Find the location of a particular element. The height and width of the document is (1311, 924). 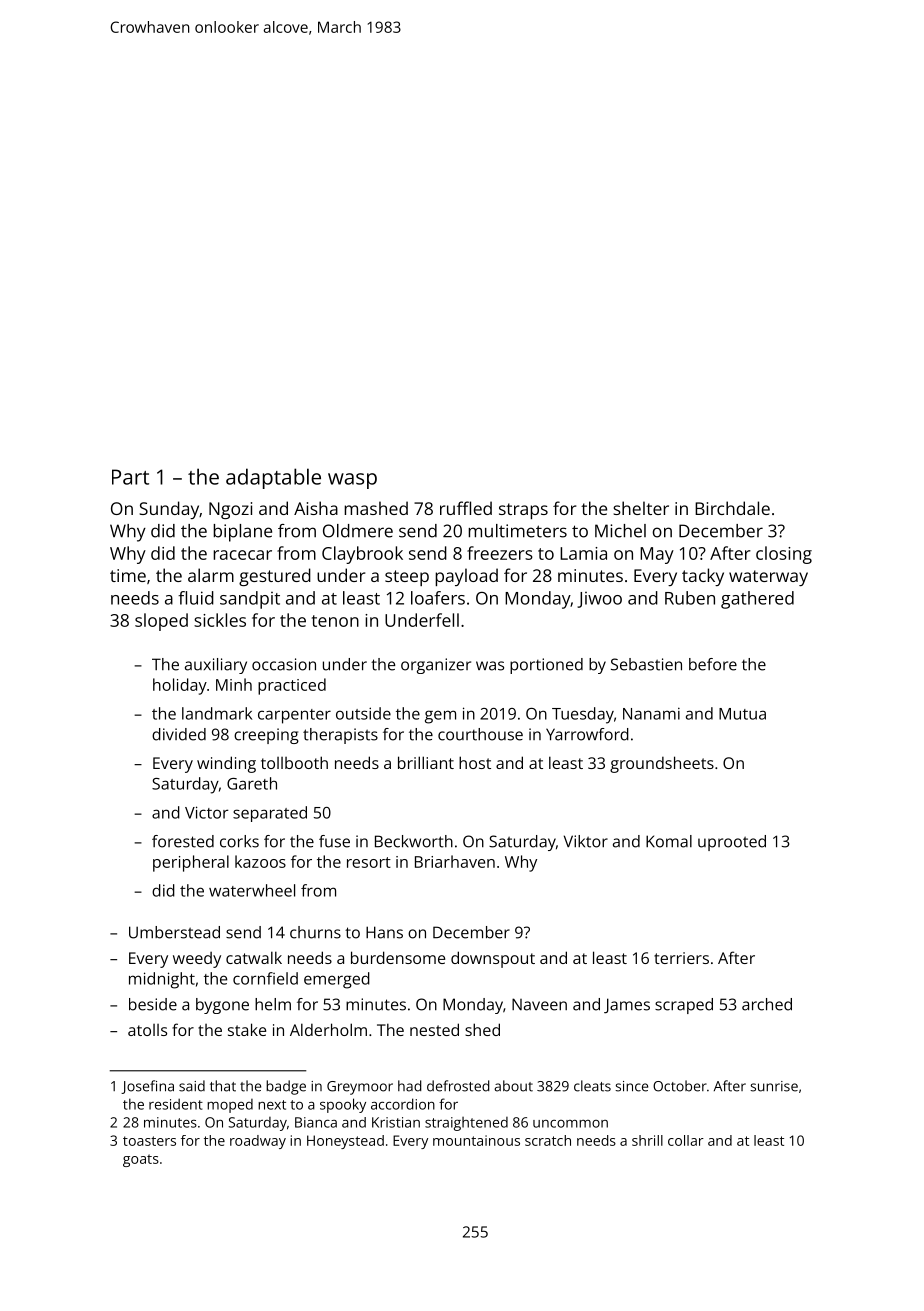

helm is located at coordinates (273, 1004).
